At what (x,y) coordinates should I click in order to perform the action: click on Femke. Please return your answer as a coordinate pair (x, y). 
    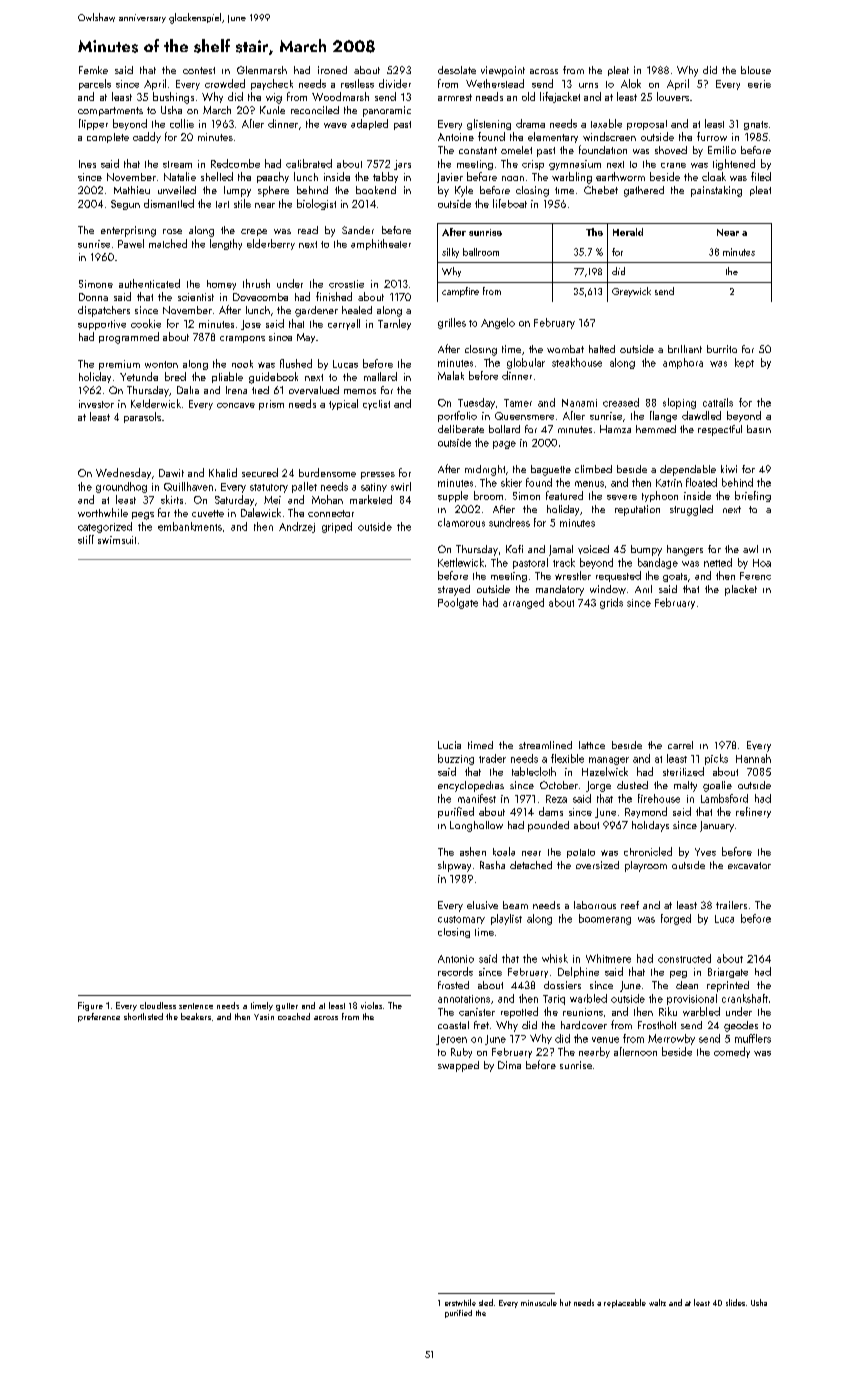
    Looking at the image, I should click on (93, 70).
